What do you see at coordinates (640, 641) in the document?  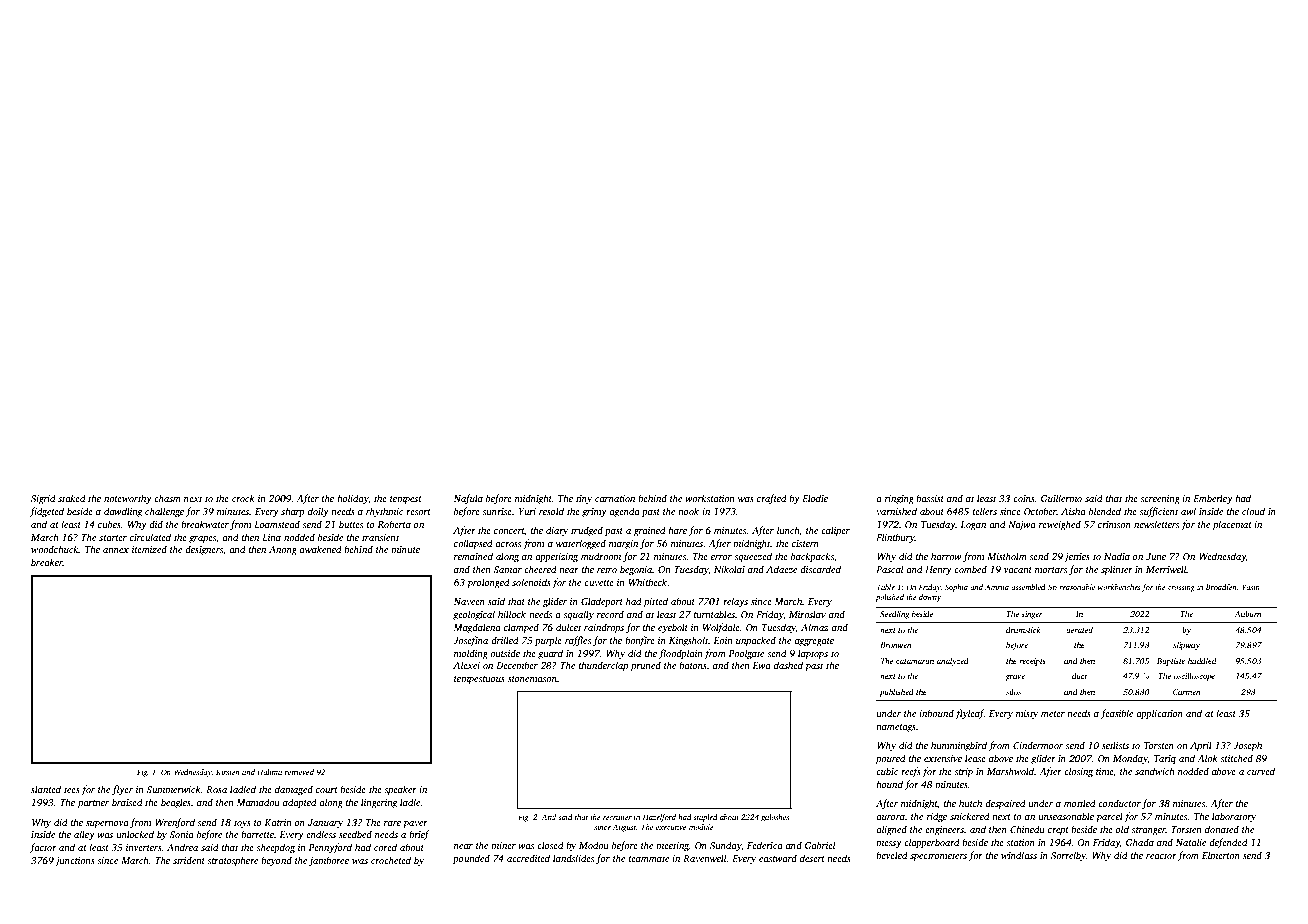 I see `bonfire` at bounding box center [640, 641].
